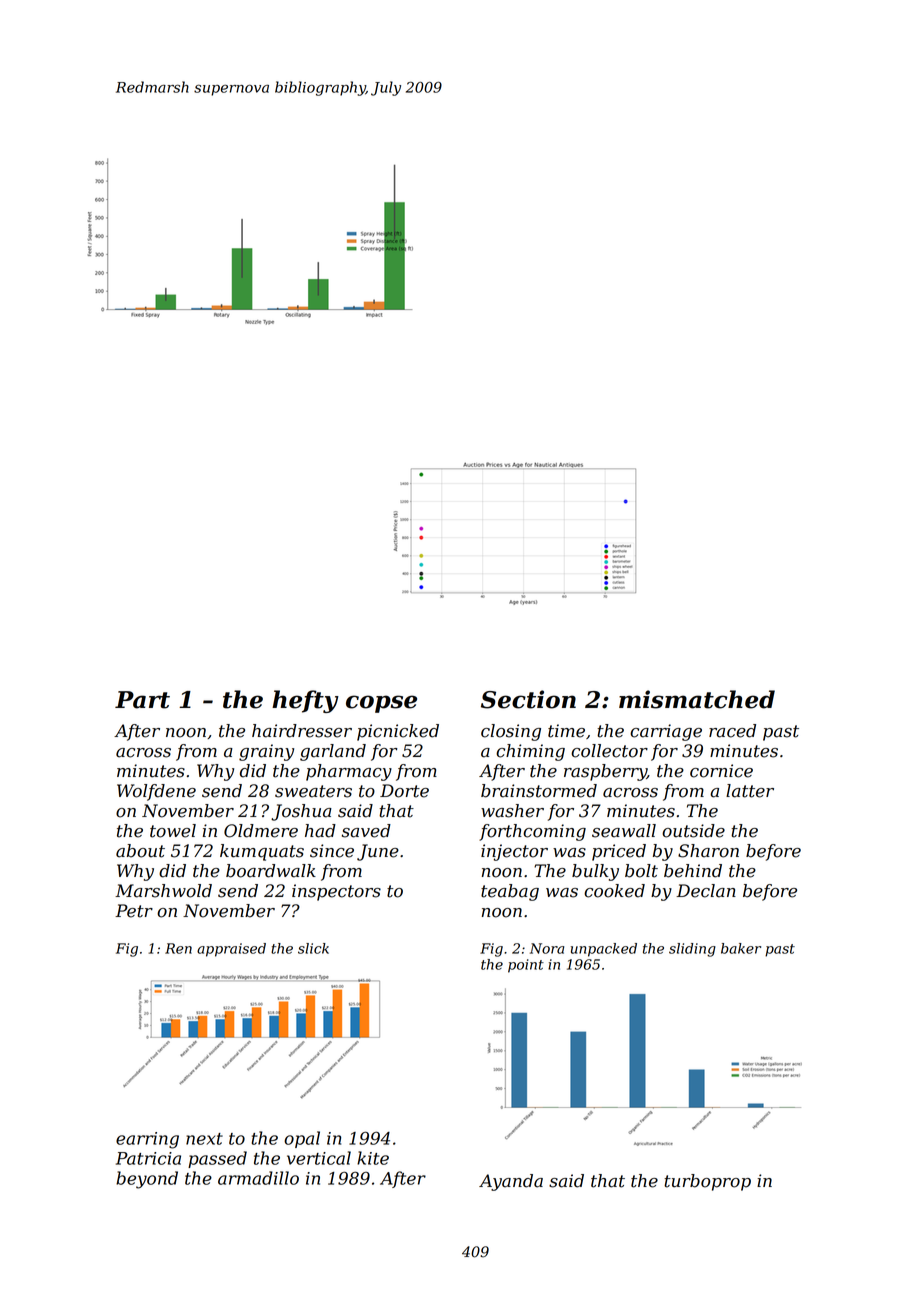 The height and width of the screenshot is (1311, 924). What do you see at coordinates (147, 1180) in the screenshot?
I see `beyond` at bounding box center [147, 1180].
